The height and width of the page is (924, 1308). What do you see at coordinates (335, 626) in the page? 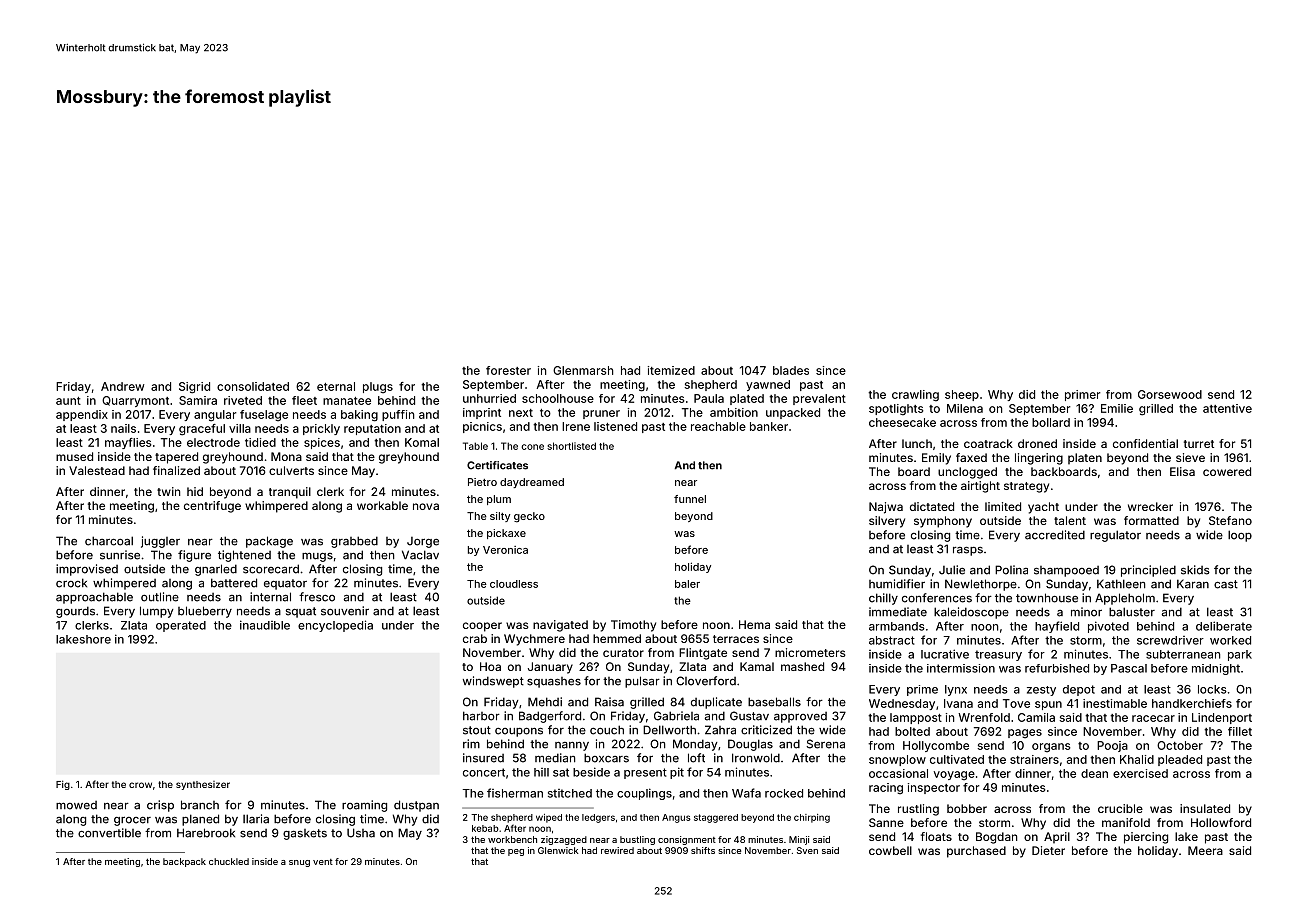
I see `encyclopedia` at bounding box center [335, 626].
